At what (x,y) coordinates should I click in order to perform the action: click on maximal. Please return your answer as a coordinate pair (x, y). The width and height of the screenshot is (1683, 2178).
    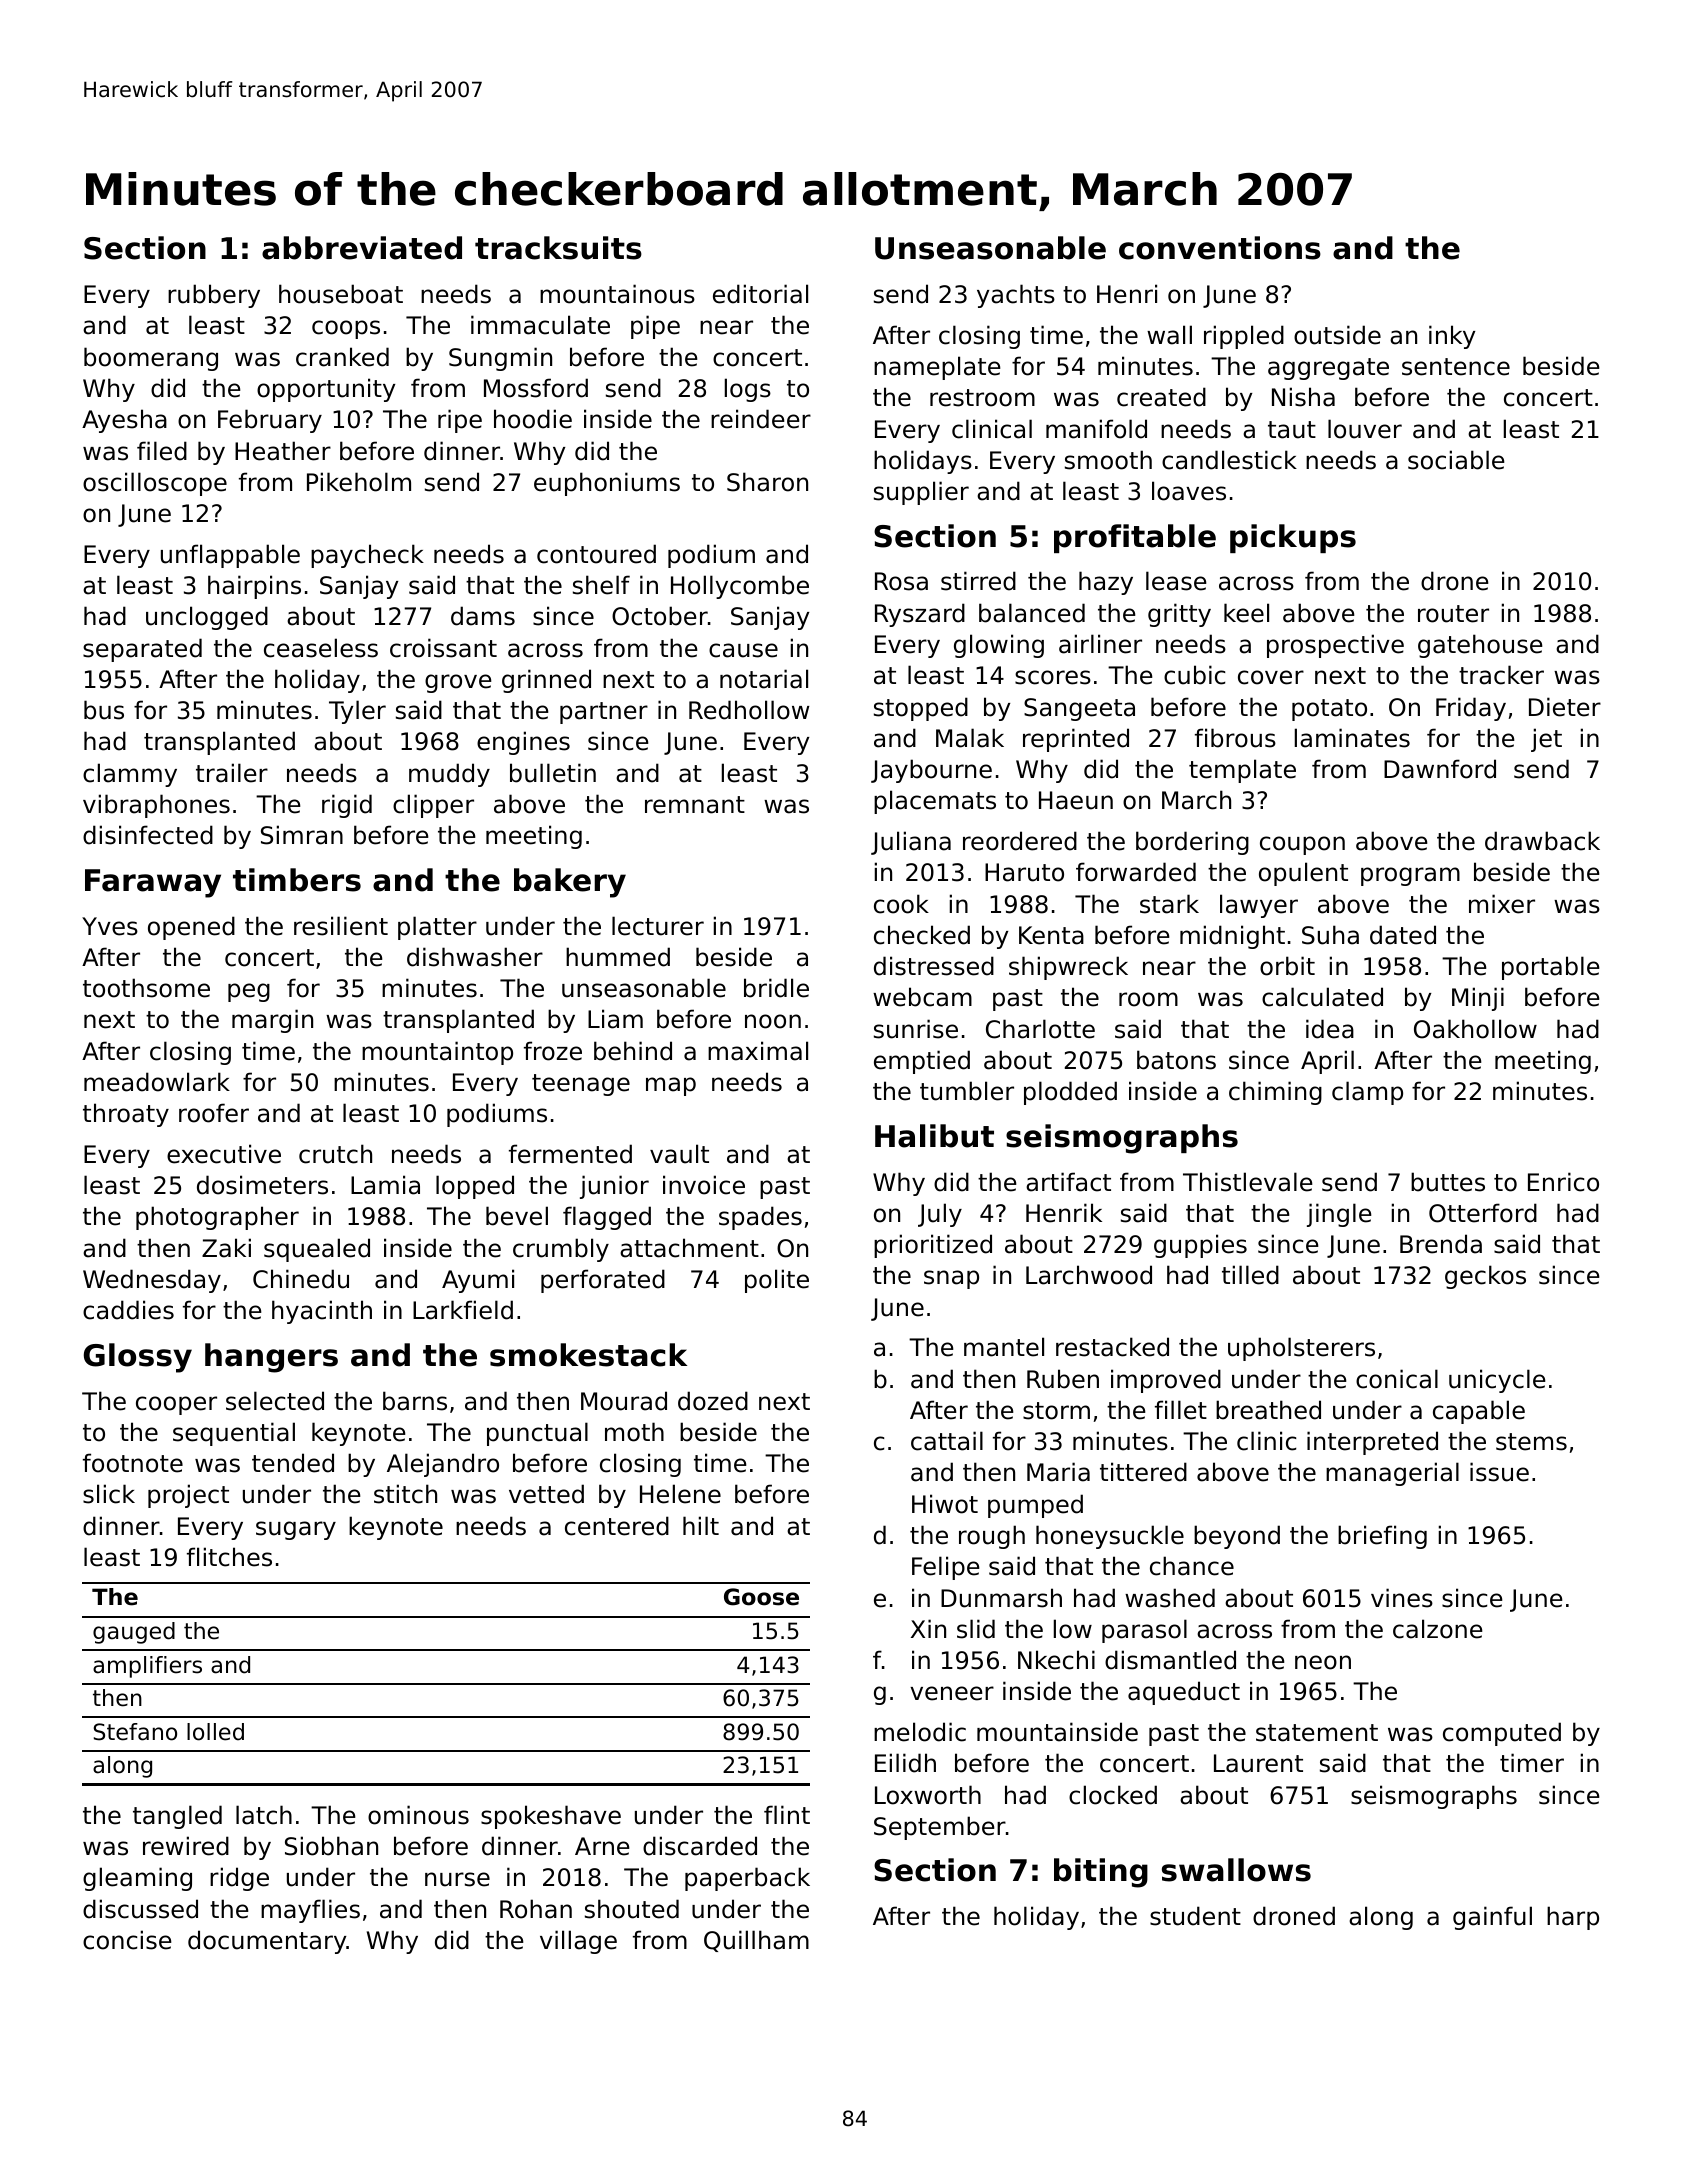
    Looking at the image, I should click on (758, 1051).
